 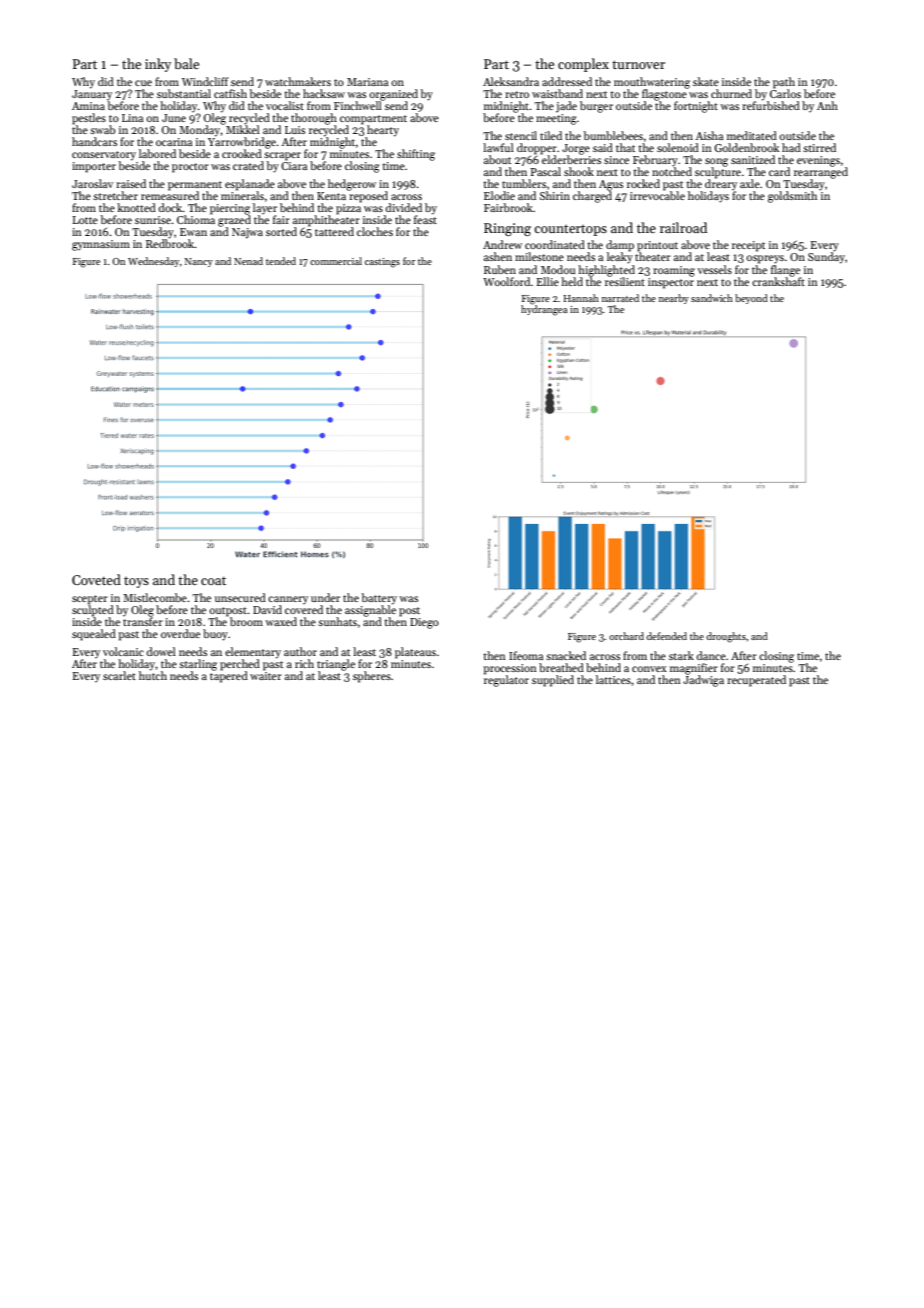 I want to click on Woolford, so click(x=506, y=281).
